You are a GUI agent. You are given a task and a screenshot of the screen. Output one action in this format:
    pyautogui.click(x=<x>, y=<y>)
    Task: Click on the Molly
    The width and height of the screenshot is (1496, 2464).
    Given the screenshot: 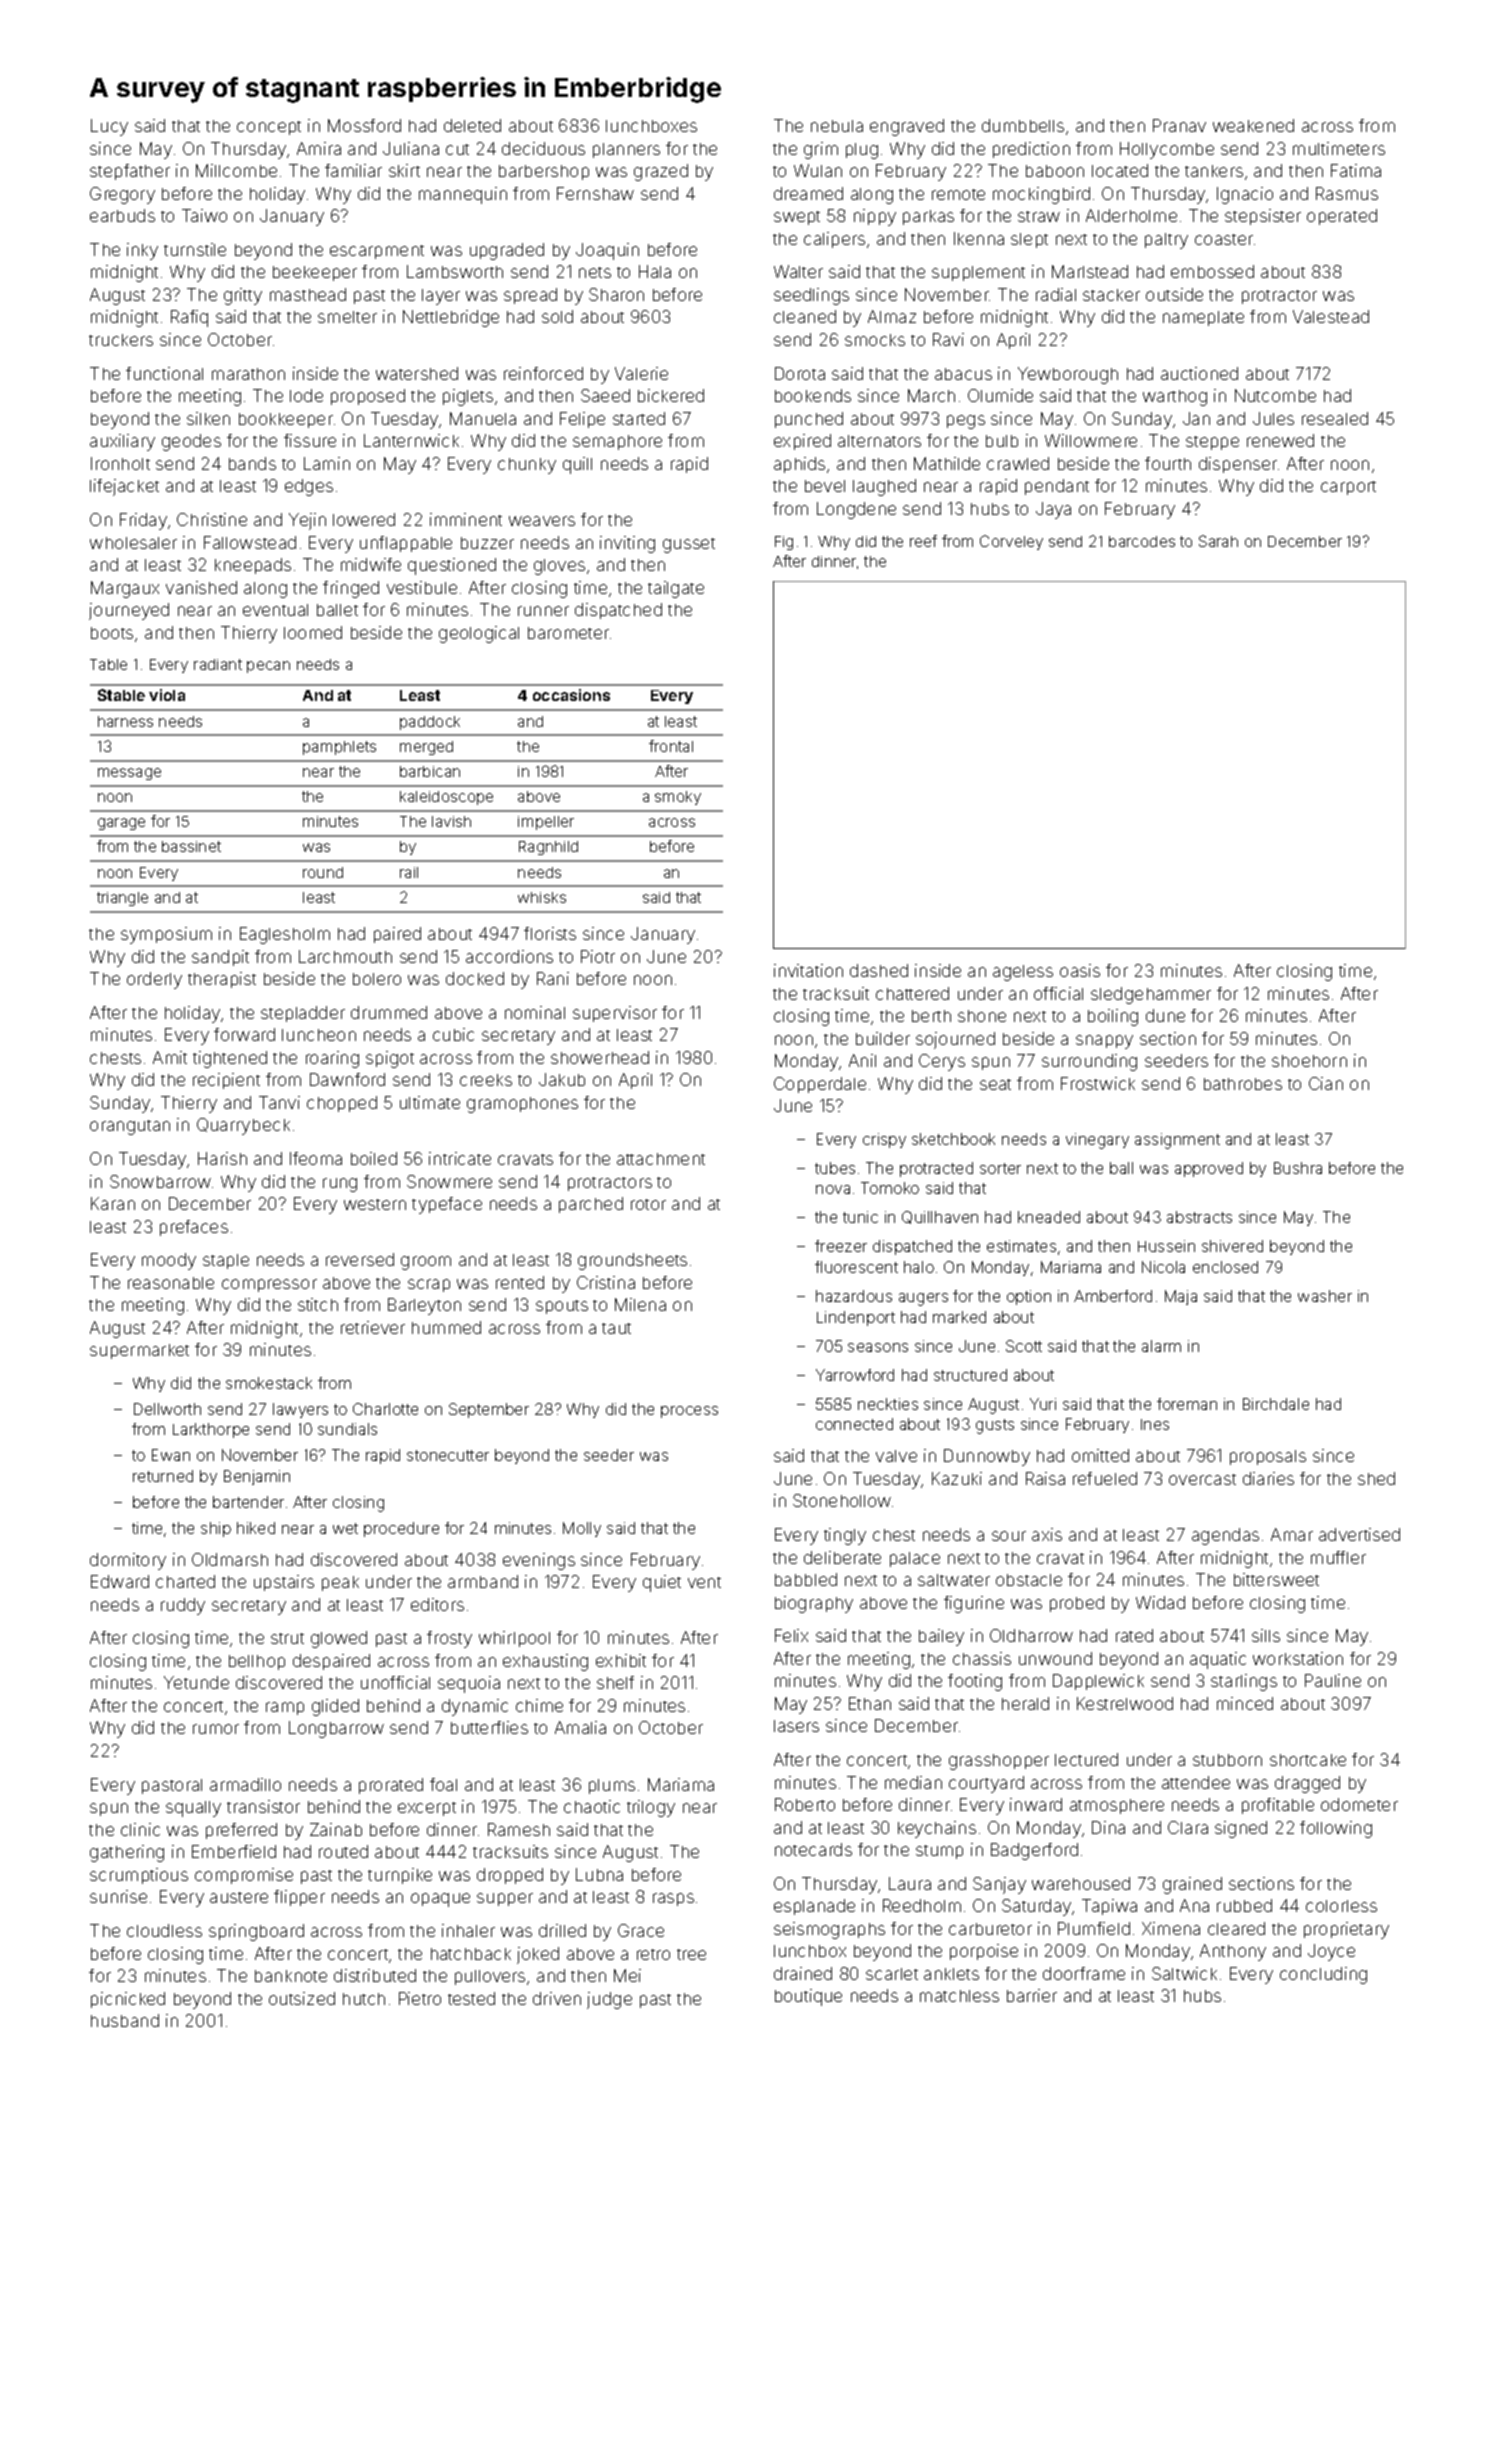 What is the action you would take?
    pyautogui.click(x=582, y=1529)
